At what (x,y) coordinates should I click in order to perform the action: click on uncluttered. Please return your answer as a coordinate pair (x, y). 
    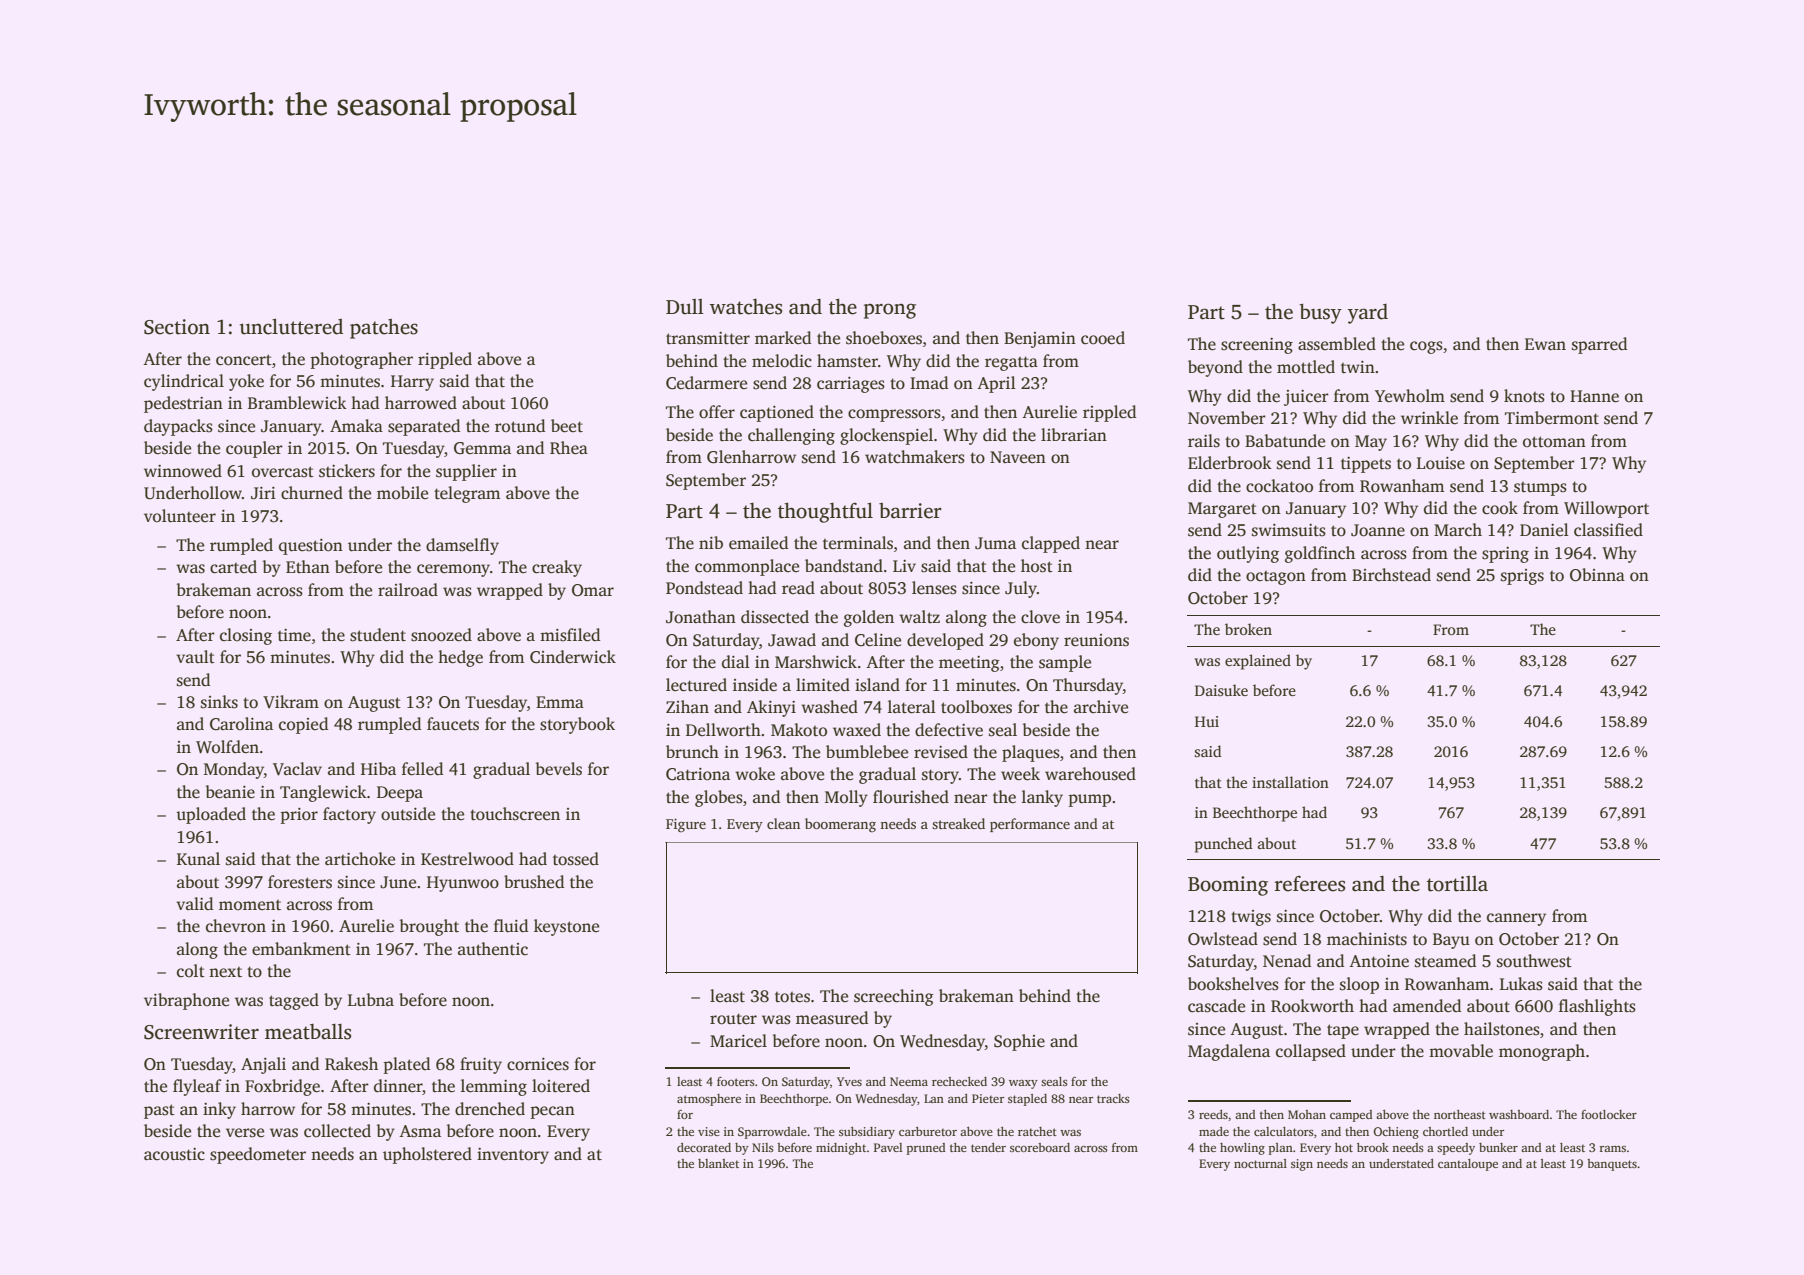
    Looking at the image, I should click on (291, 326).
